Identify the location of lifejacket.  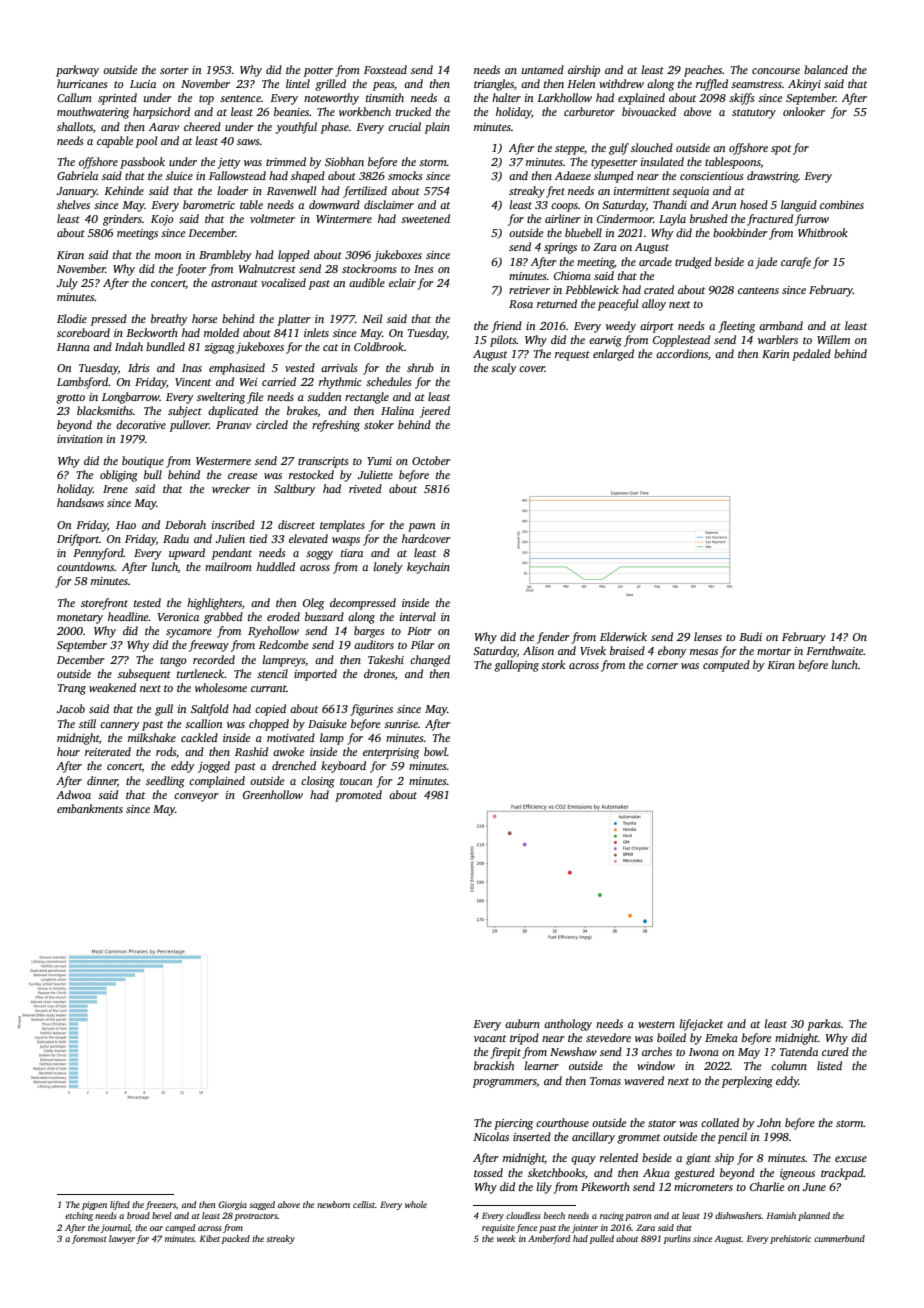
(701, 1025).
